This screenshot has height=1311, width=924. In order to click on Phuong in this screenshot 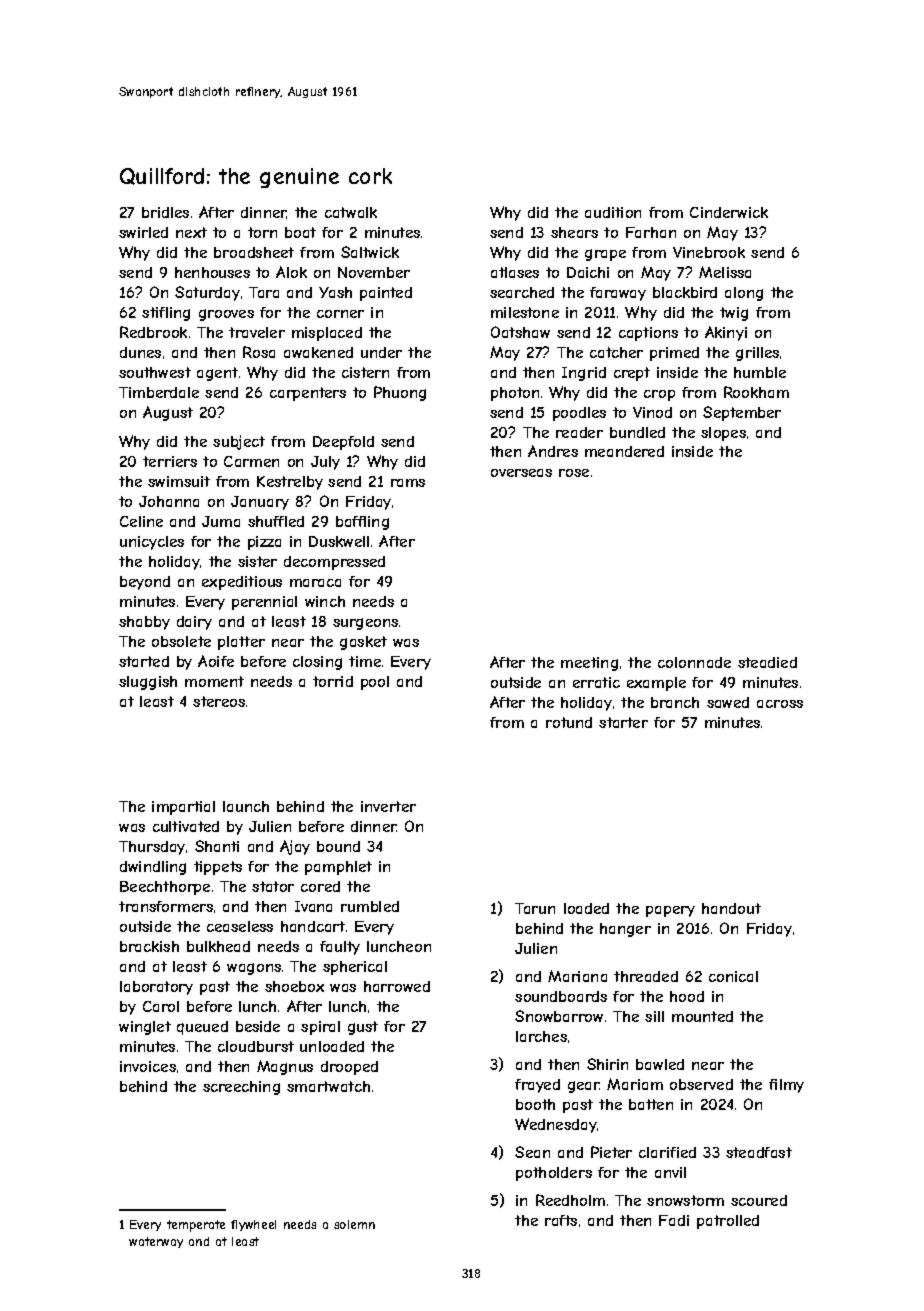, I will do `click(400, 393)`.
